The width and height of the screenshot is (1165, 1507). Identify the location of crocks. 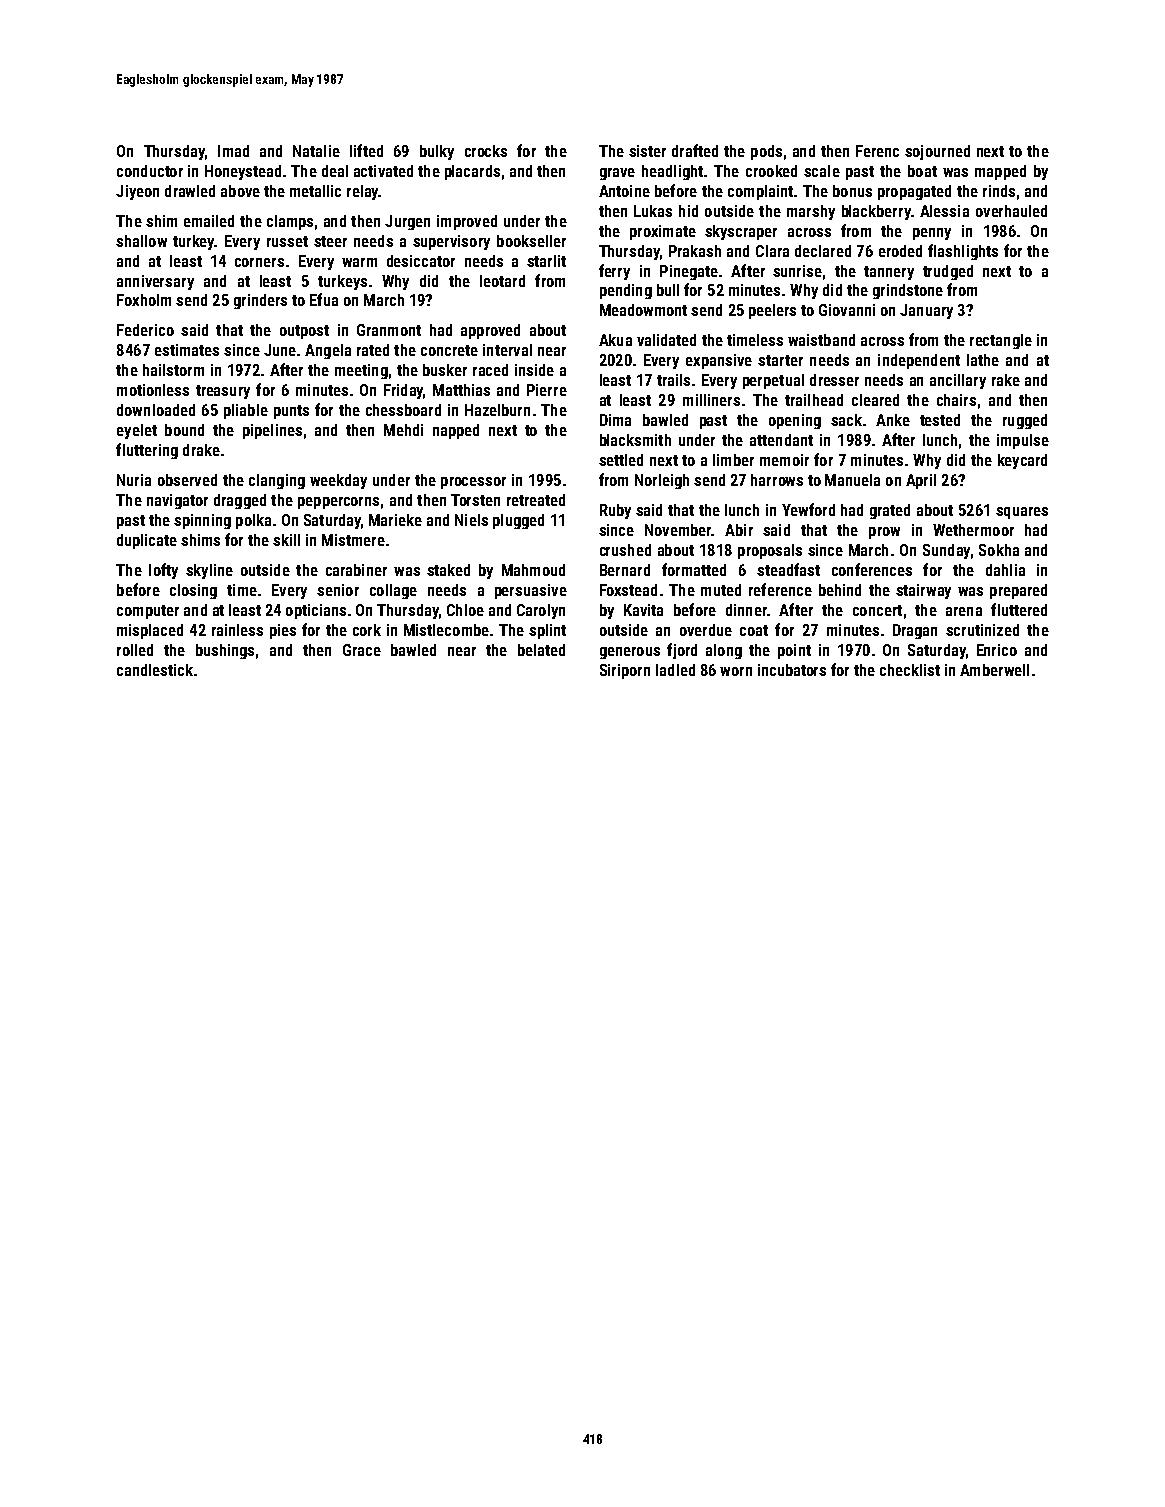
(486, 151).
